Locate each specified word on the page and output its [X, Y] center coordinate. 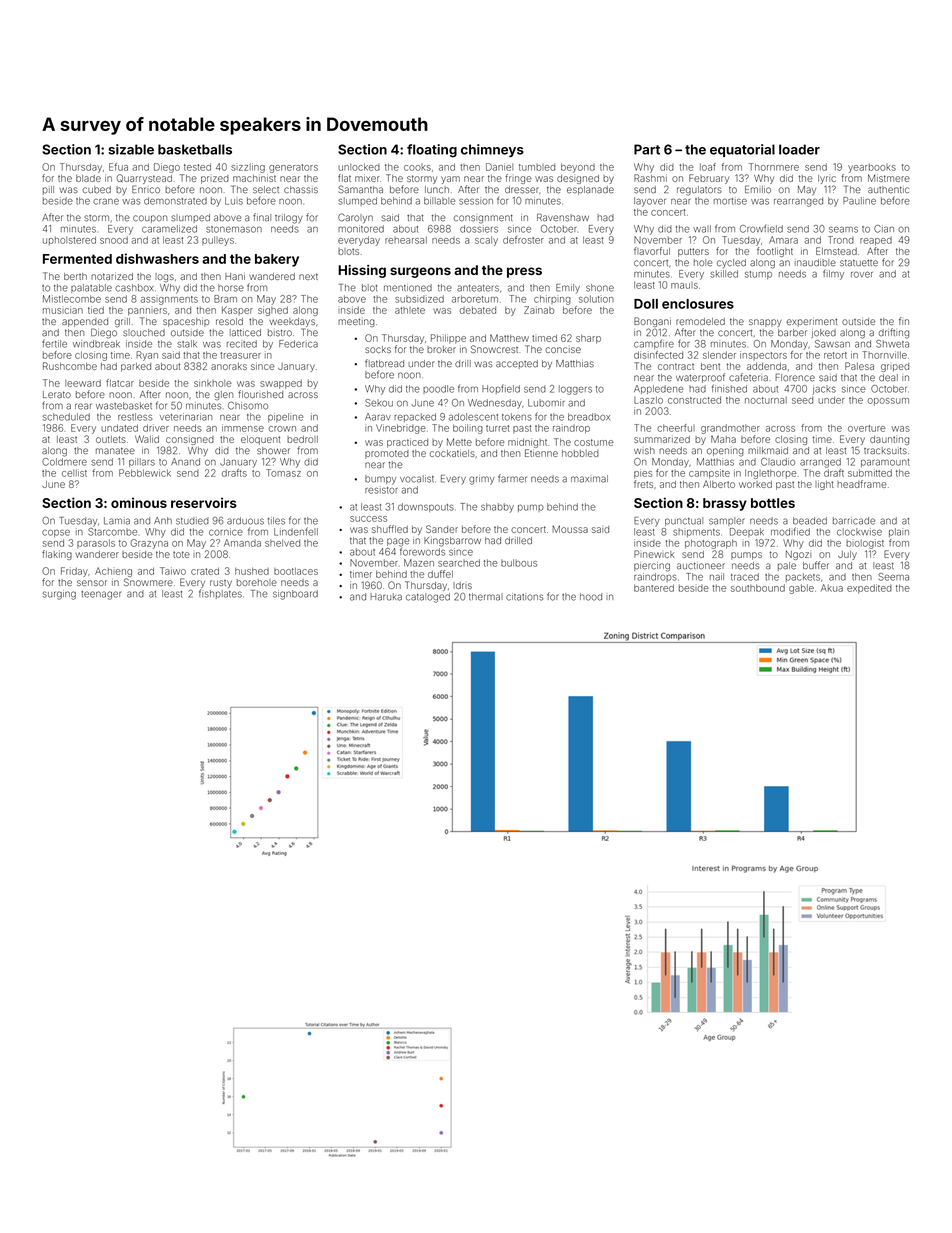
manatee [115, 451]
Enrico [146, 189]
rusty [221, 584]
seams [843, 230]
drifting [894, 333]
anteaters [478, 288]
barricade [854, 521]
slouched [144, 333]
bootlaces [296, 571]
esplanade [590, 190]
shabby [497, 508]
